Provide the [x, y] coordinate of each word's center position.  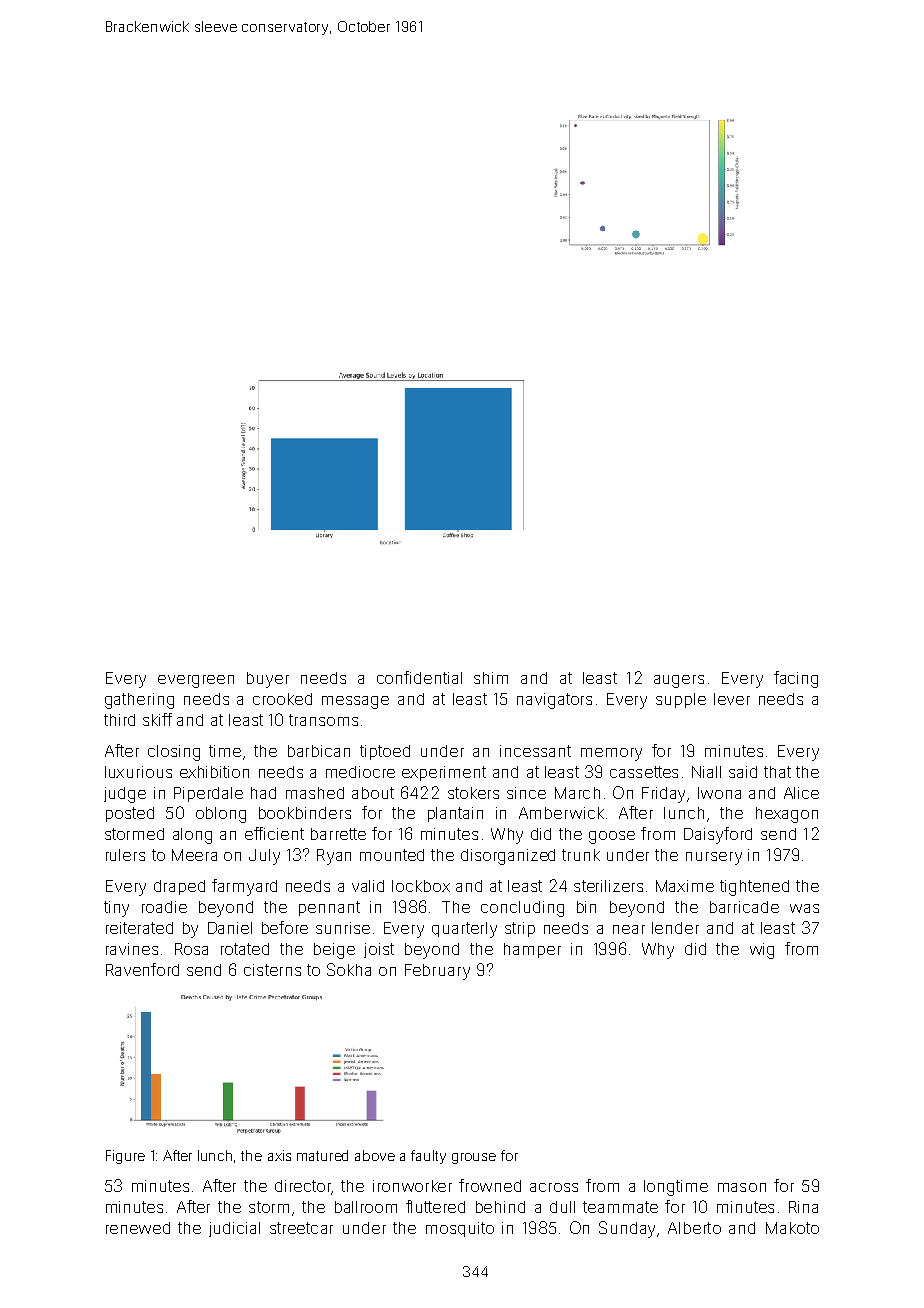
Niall [706, 772]
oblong [221, 815]
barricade [744, 907]
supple [681, 700]
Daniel [230, 928]
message [355, 702]
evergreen [196, 681]
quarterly [464, 930]
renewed [138, 1228]
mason [742, 1187]
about [373, 793]
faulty [428, 1157]
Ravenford [142, 969]
